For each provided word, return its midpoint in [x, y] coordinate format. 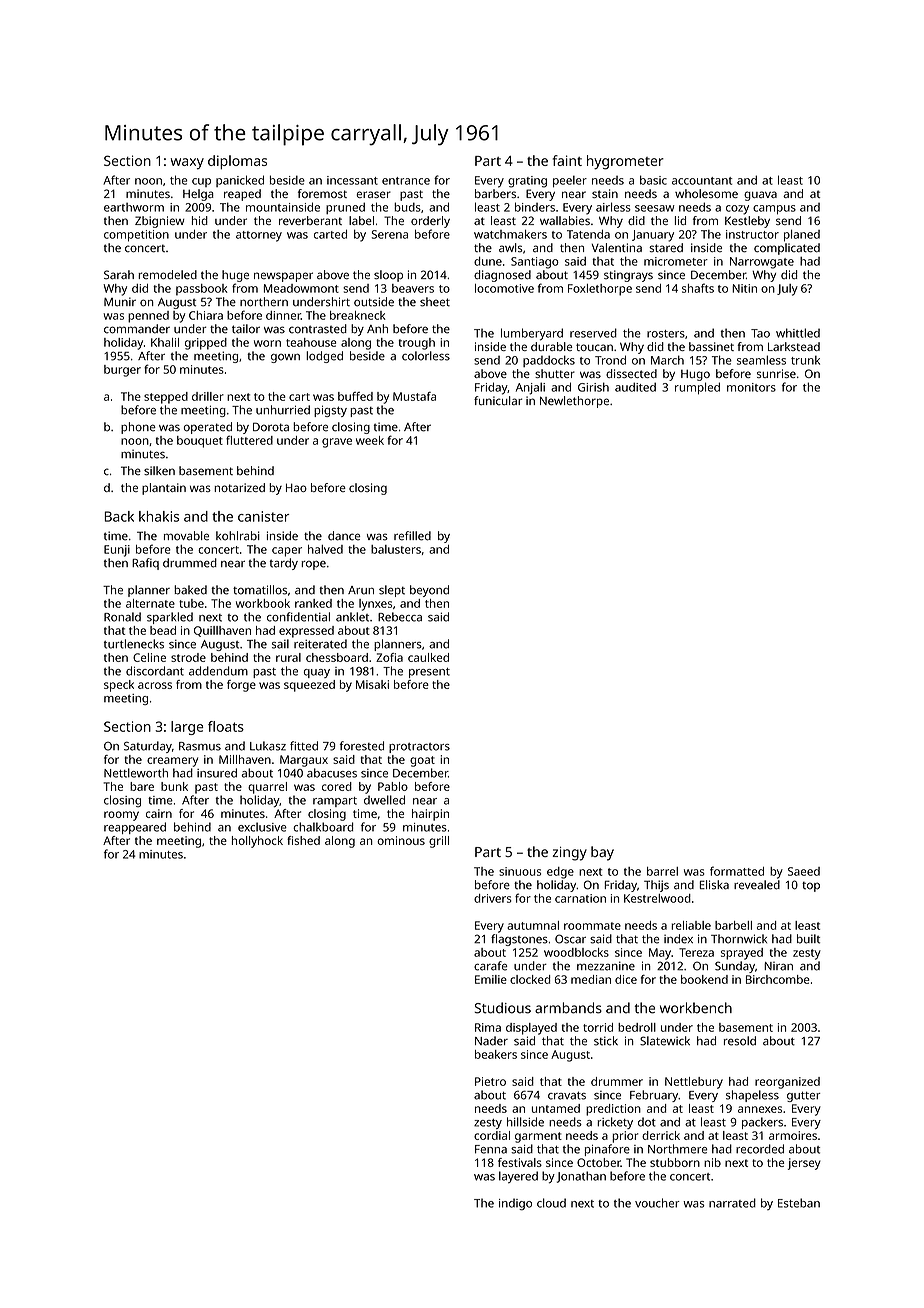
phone [138, 428]
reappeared [135, 828]
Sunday [735, 967]
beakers [496, 1054]
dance [344, 536]
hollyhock [257, 842]
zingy [570, 854]
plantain [164, 489]
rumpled [697, 388]
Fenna [491, 1149]
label [361, 220]
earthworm [134, 207]
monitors [751, 387]
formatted [737, 871]
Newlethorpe [574, 402]
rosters [666, 334]
